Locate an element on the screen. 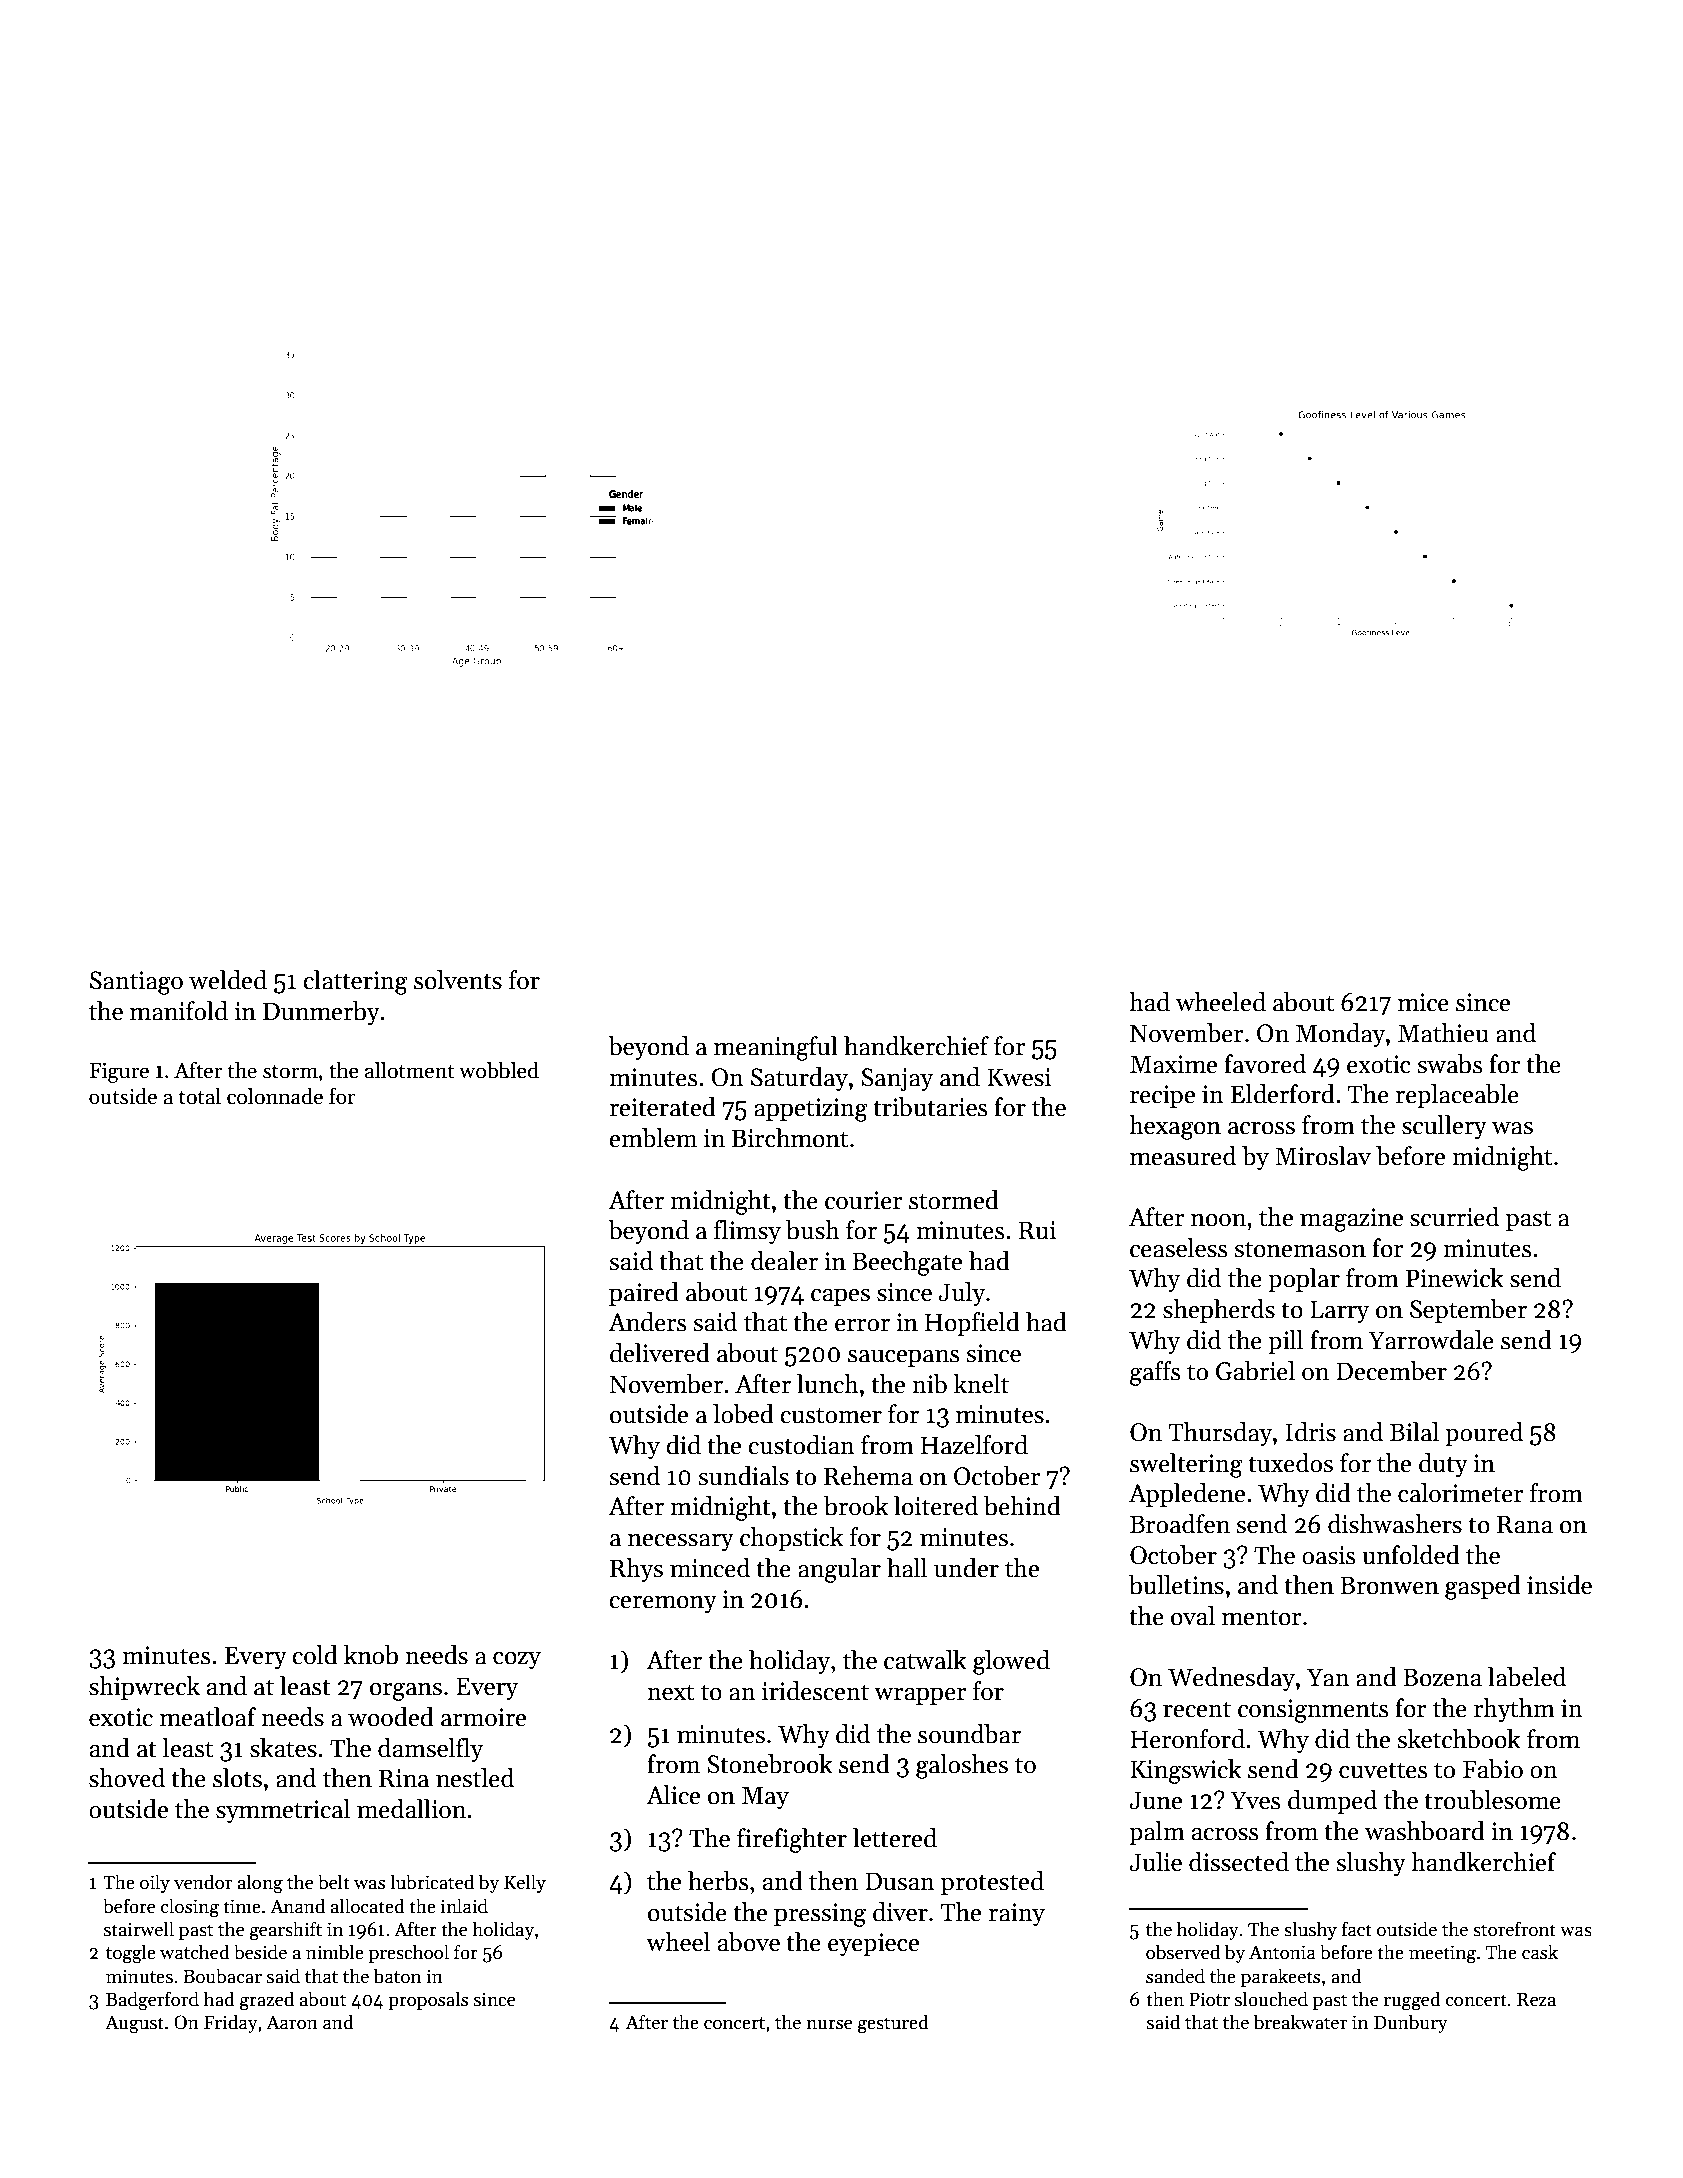 This screenshot has height=2178, width=1683. wooded is located at coordinates (391, 1717).
